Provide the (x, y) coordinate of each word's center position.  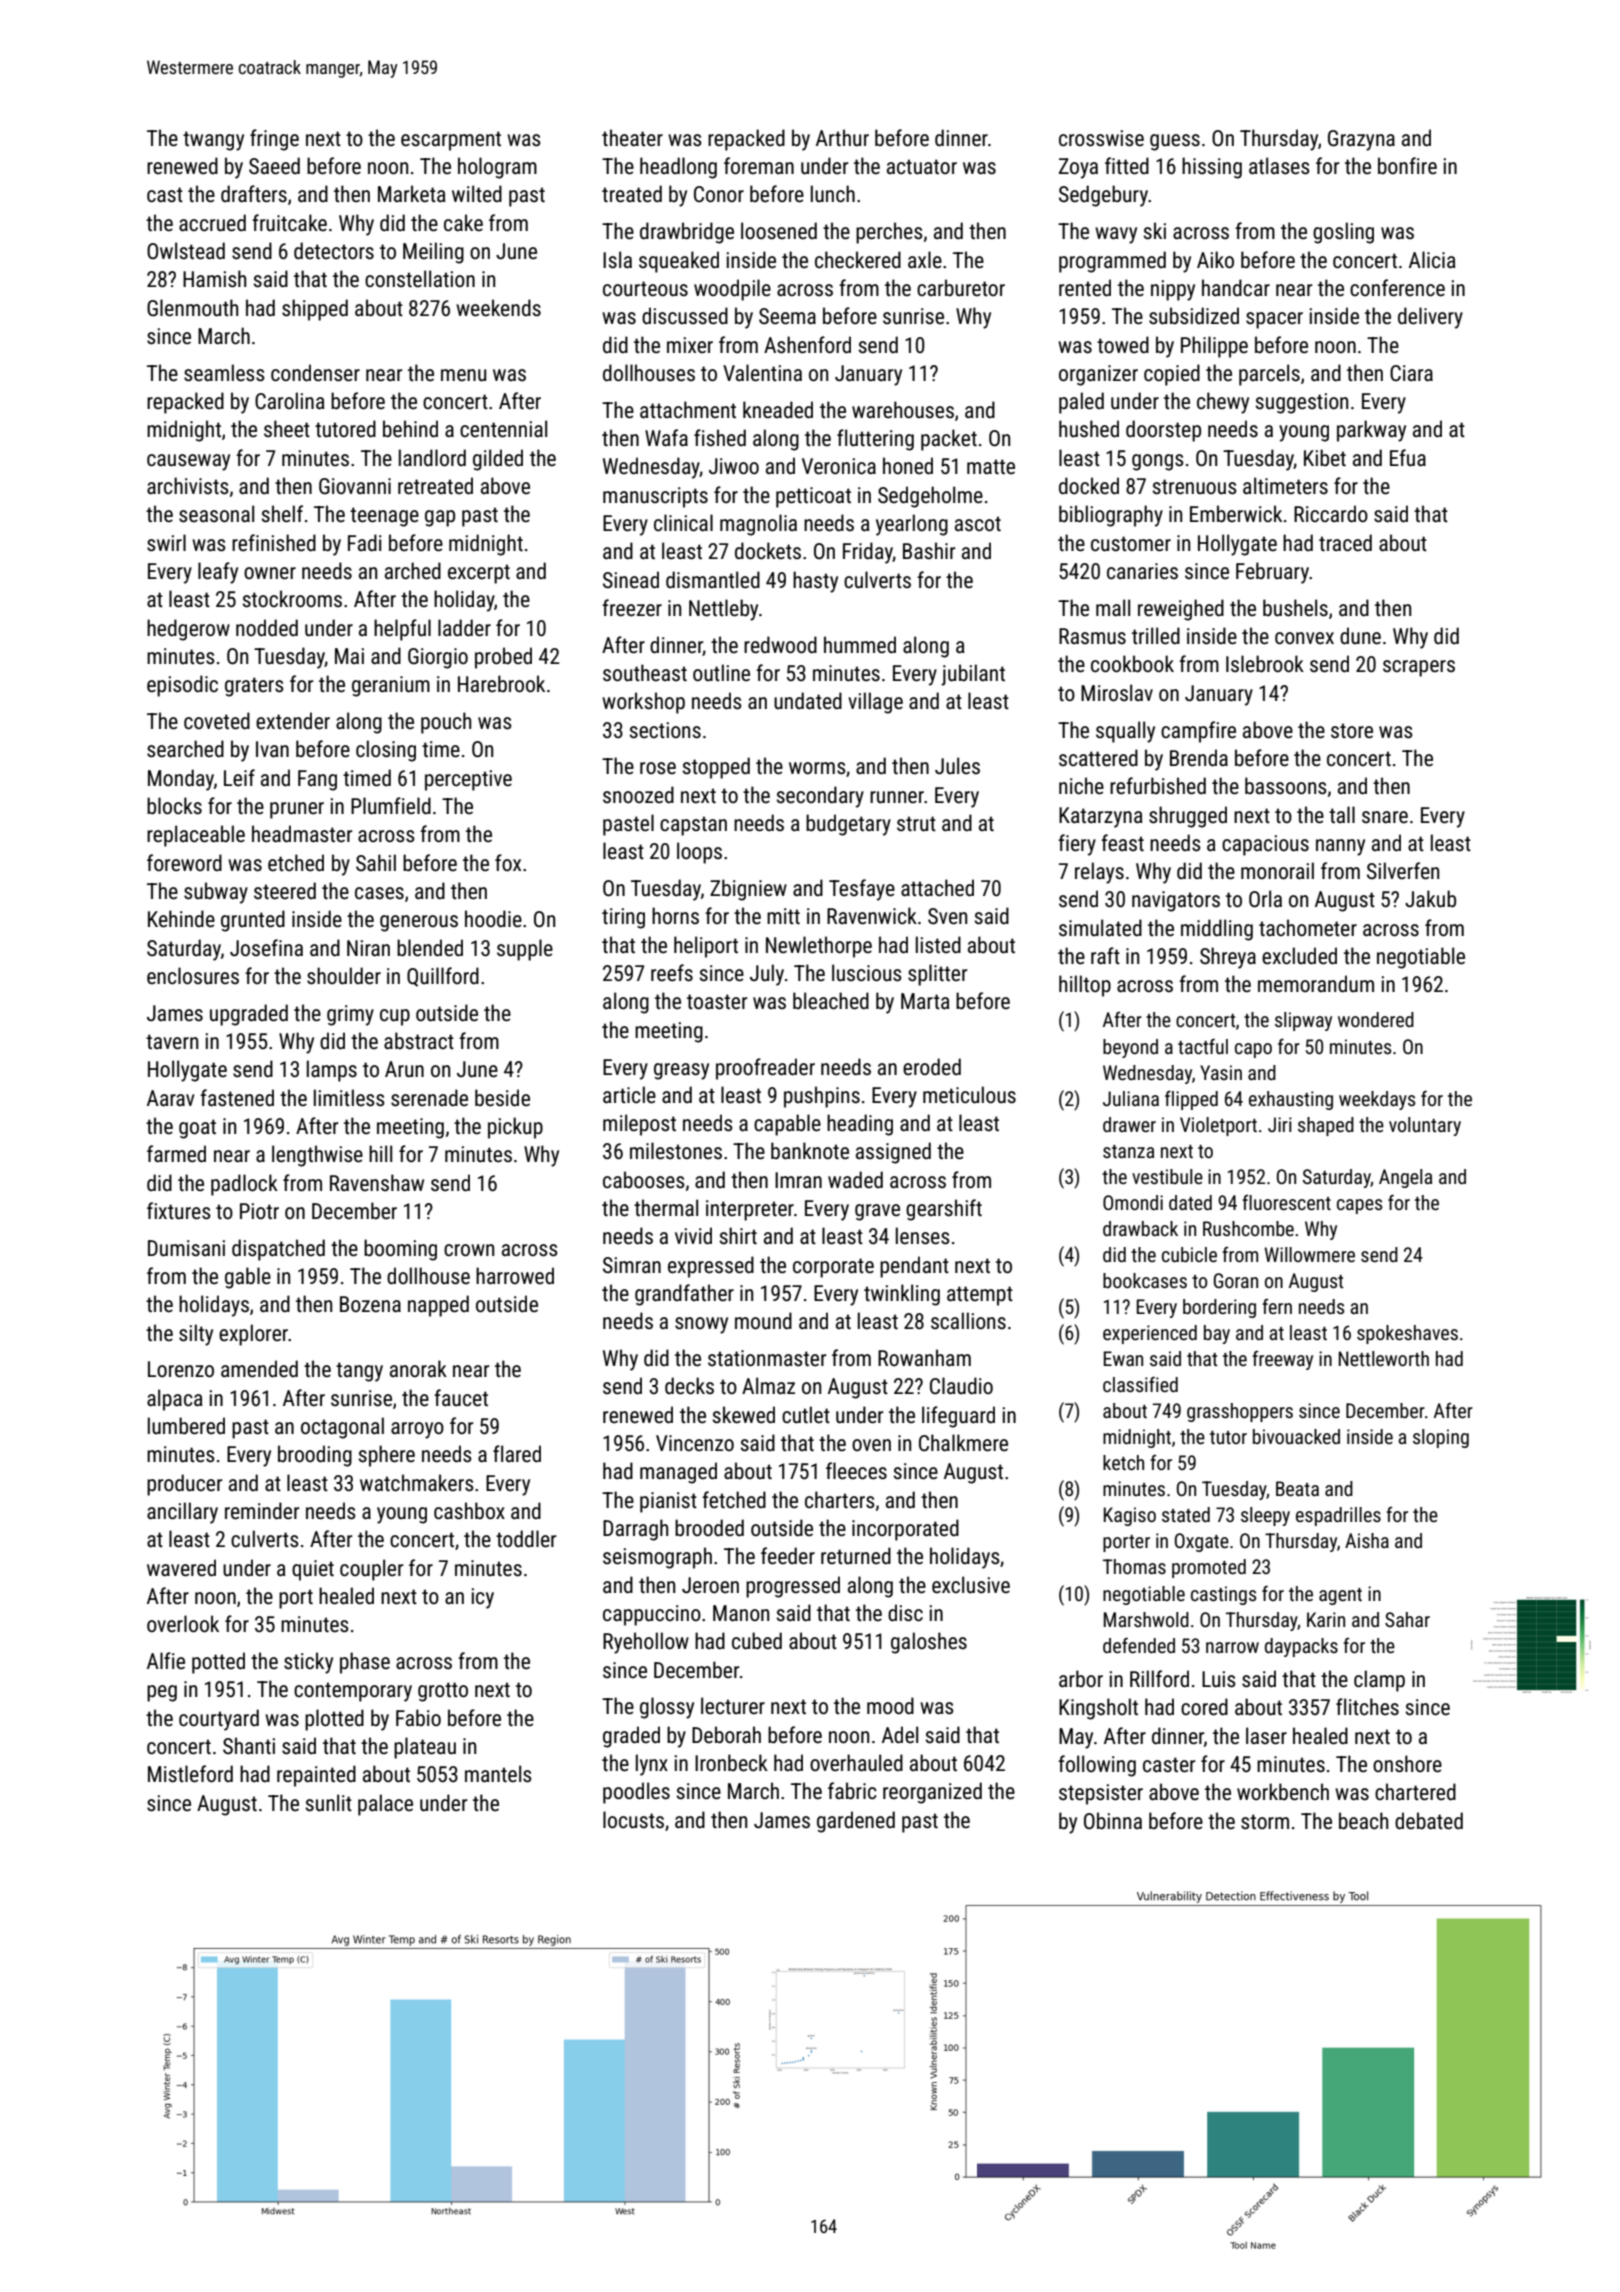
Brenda (1199, 757)
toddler (526, 1539)
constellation (420, 278)
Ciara (1411, 373)
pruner (297, 810)
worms (817, 768)
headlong (678, 168)
